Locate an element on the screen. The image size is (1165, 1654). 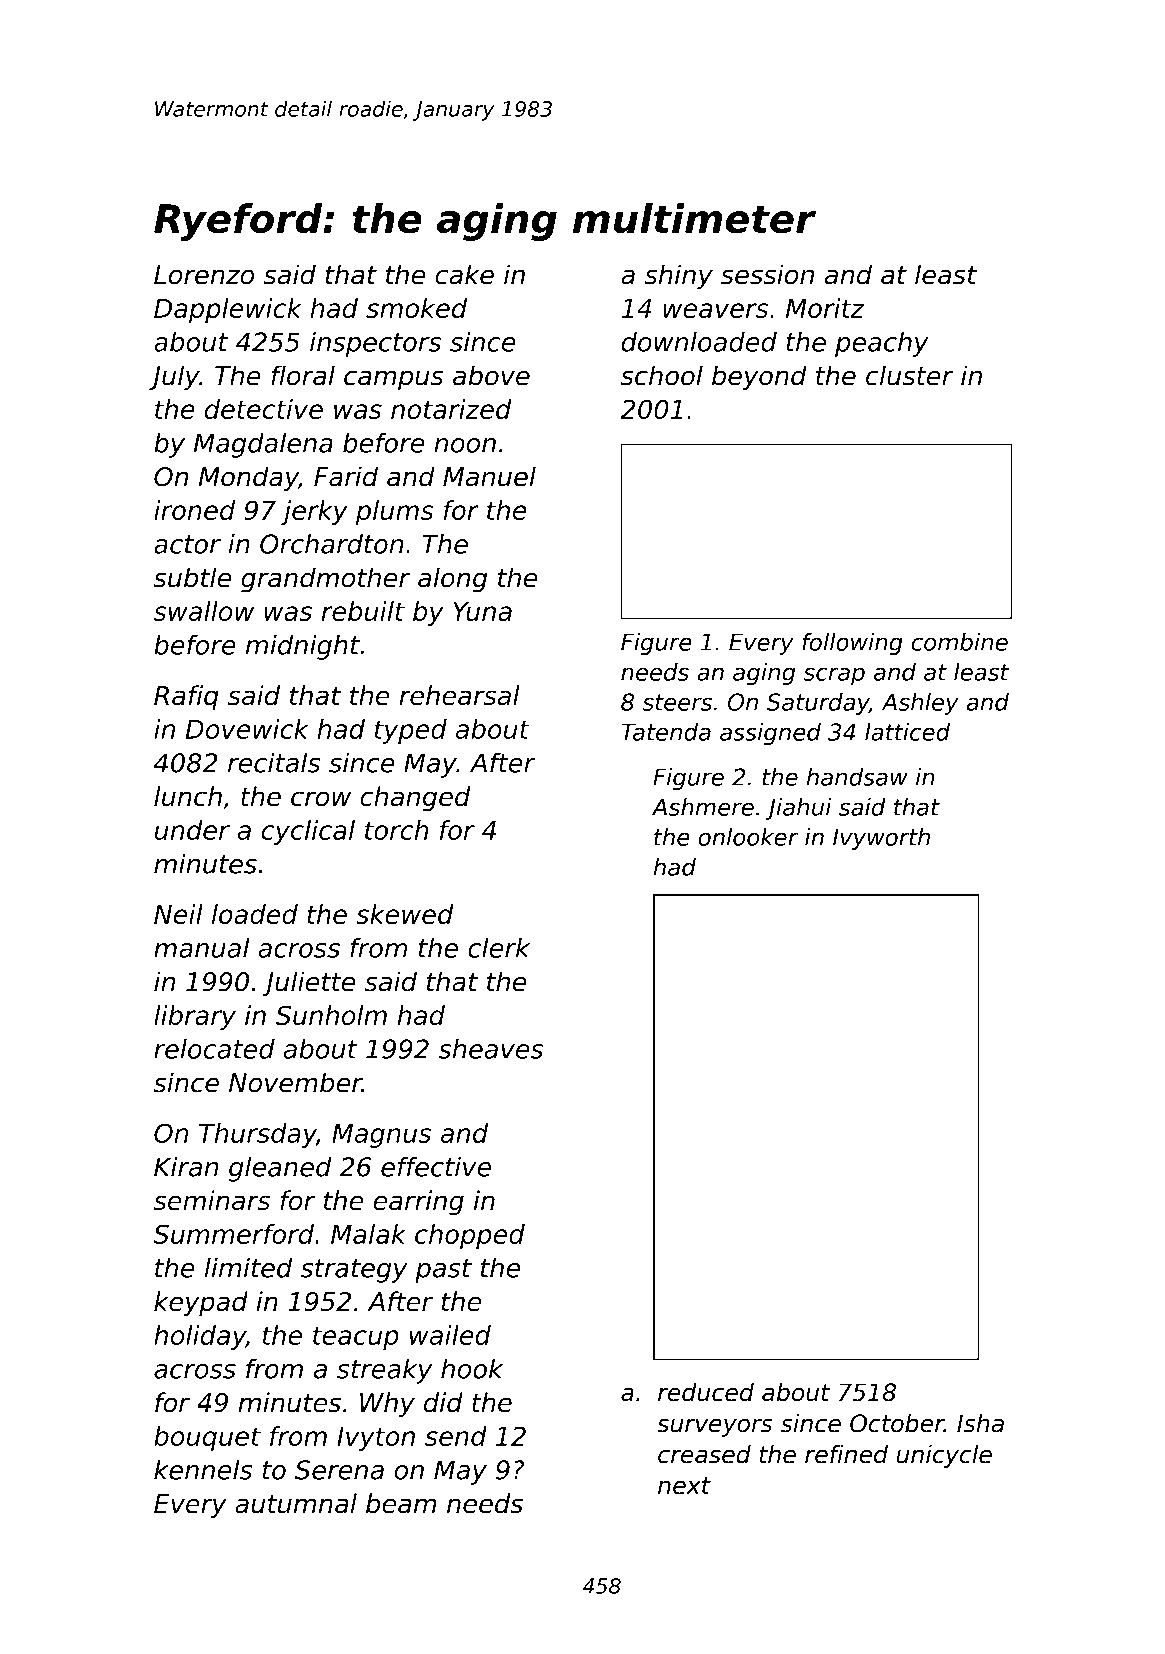
Yuna is located at coordinates (482, 611).
